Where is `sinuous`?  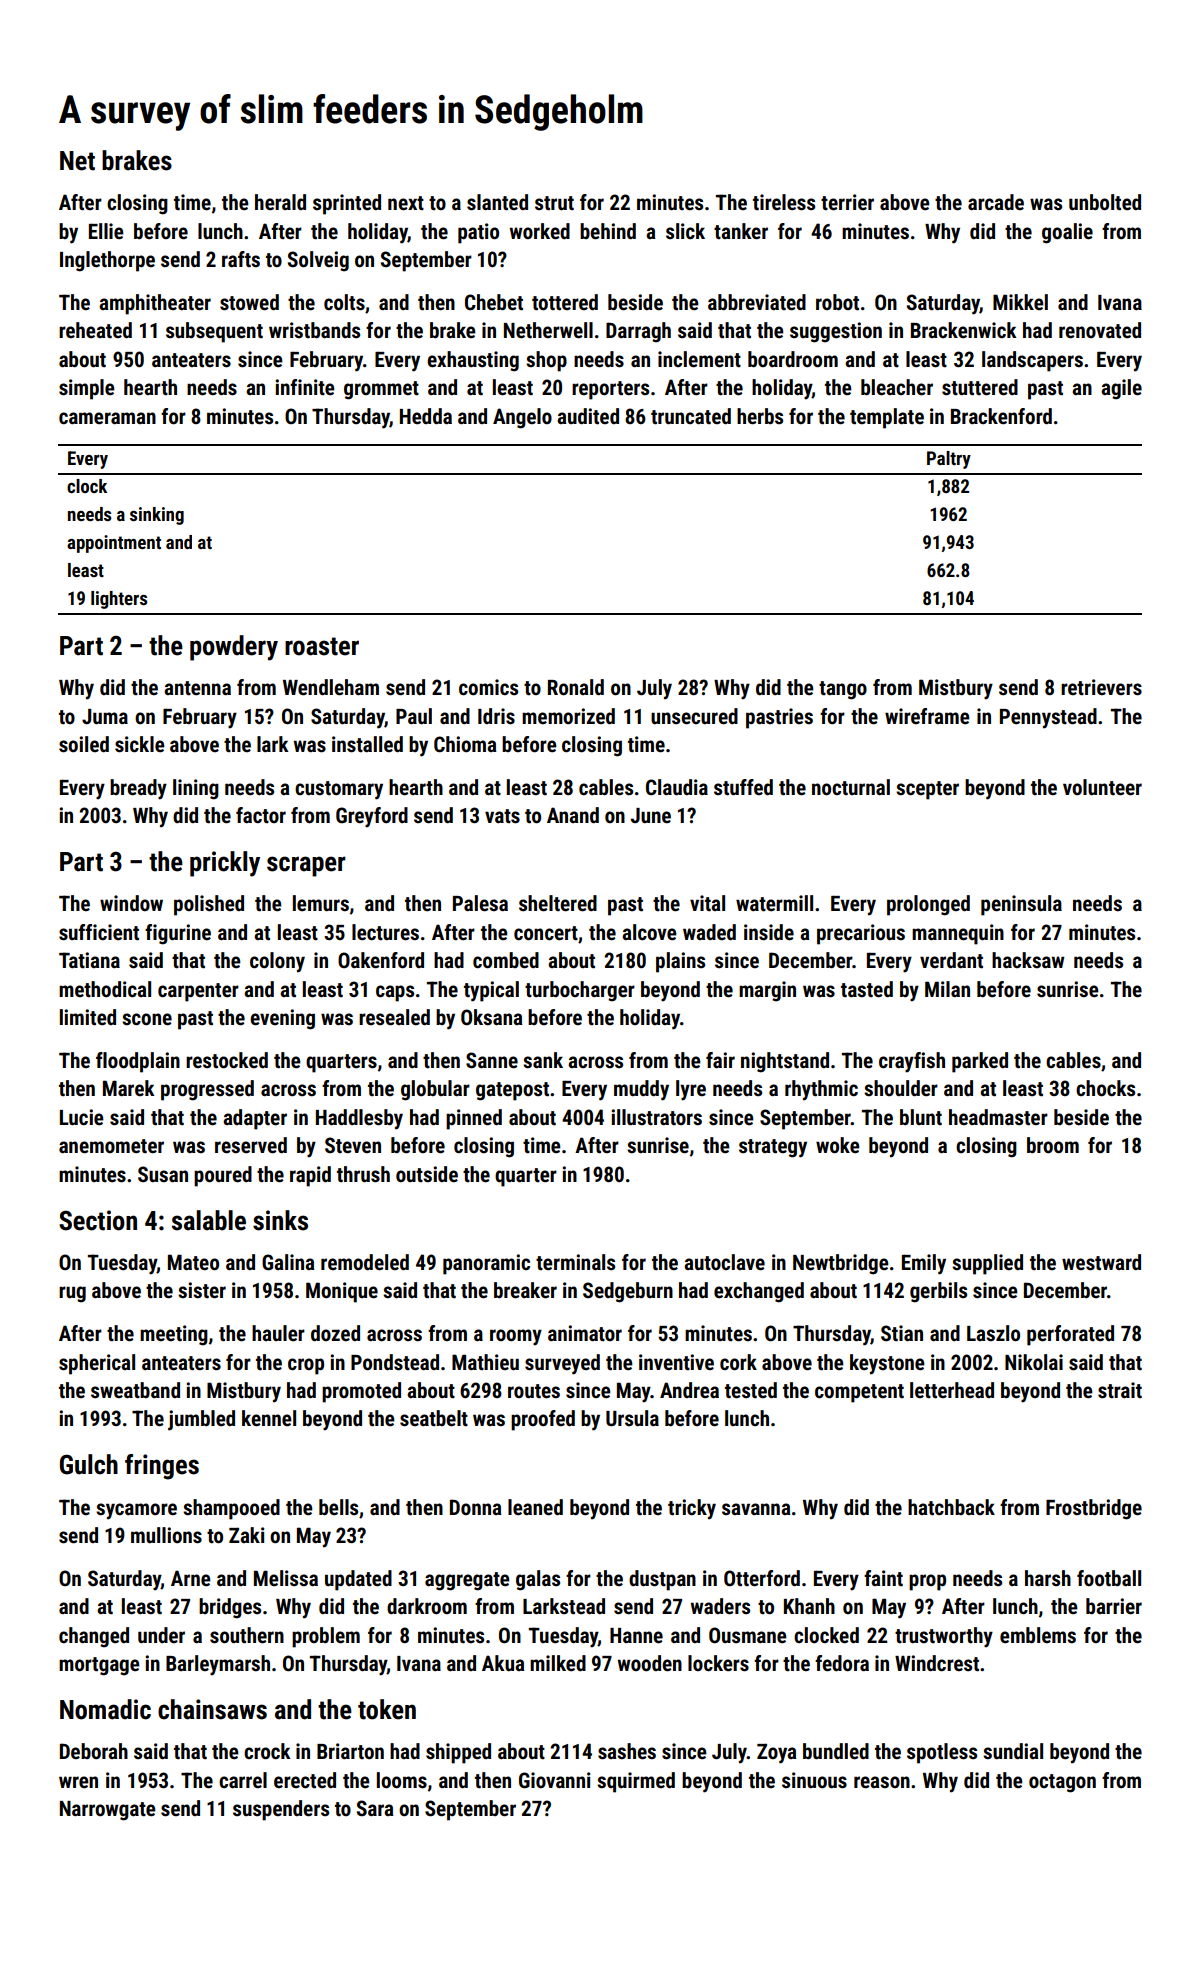
sinuous is located at coordinates (814, 1780).
